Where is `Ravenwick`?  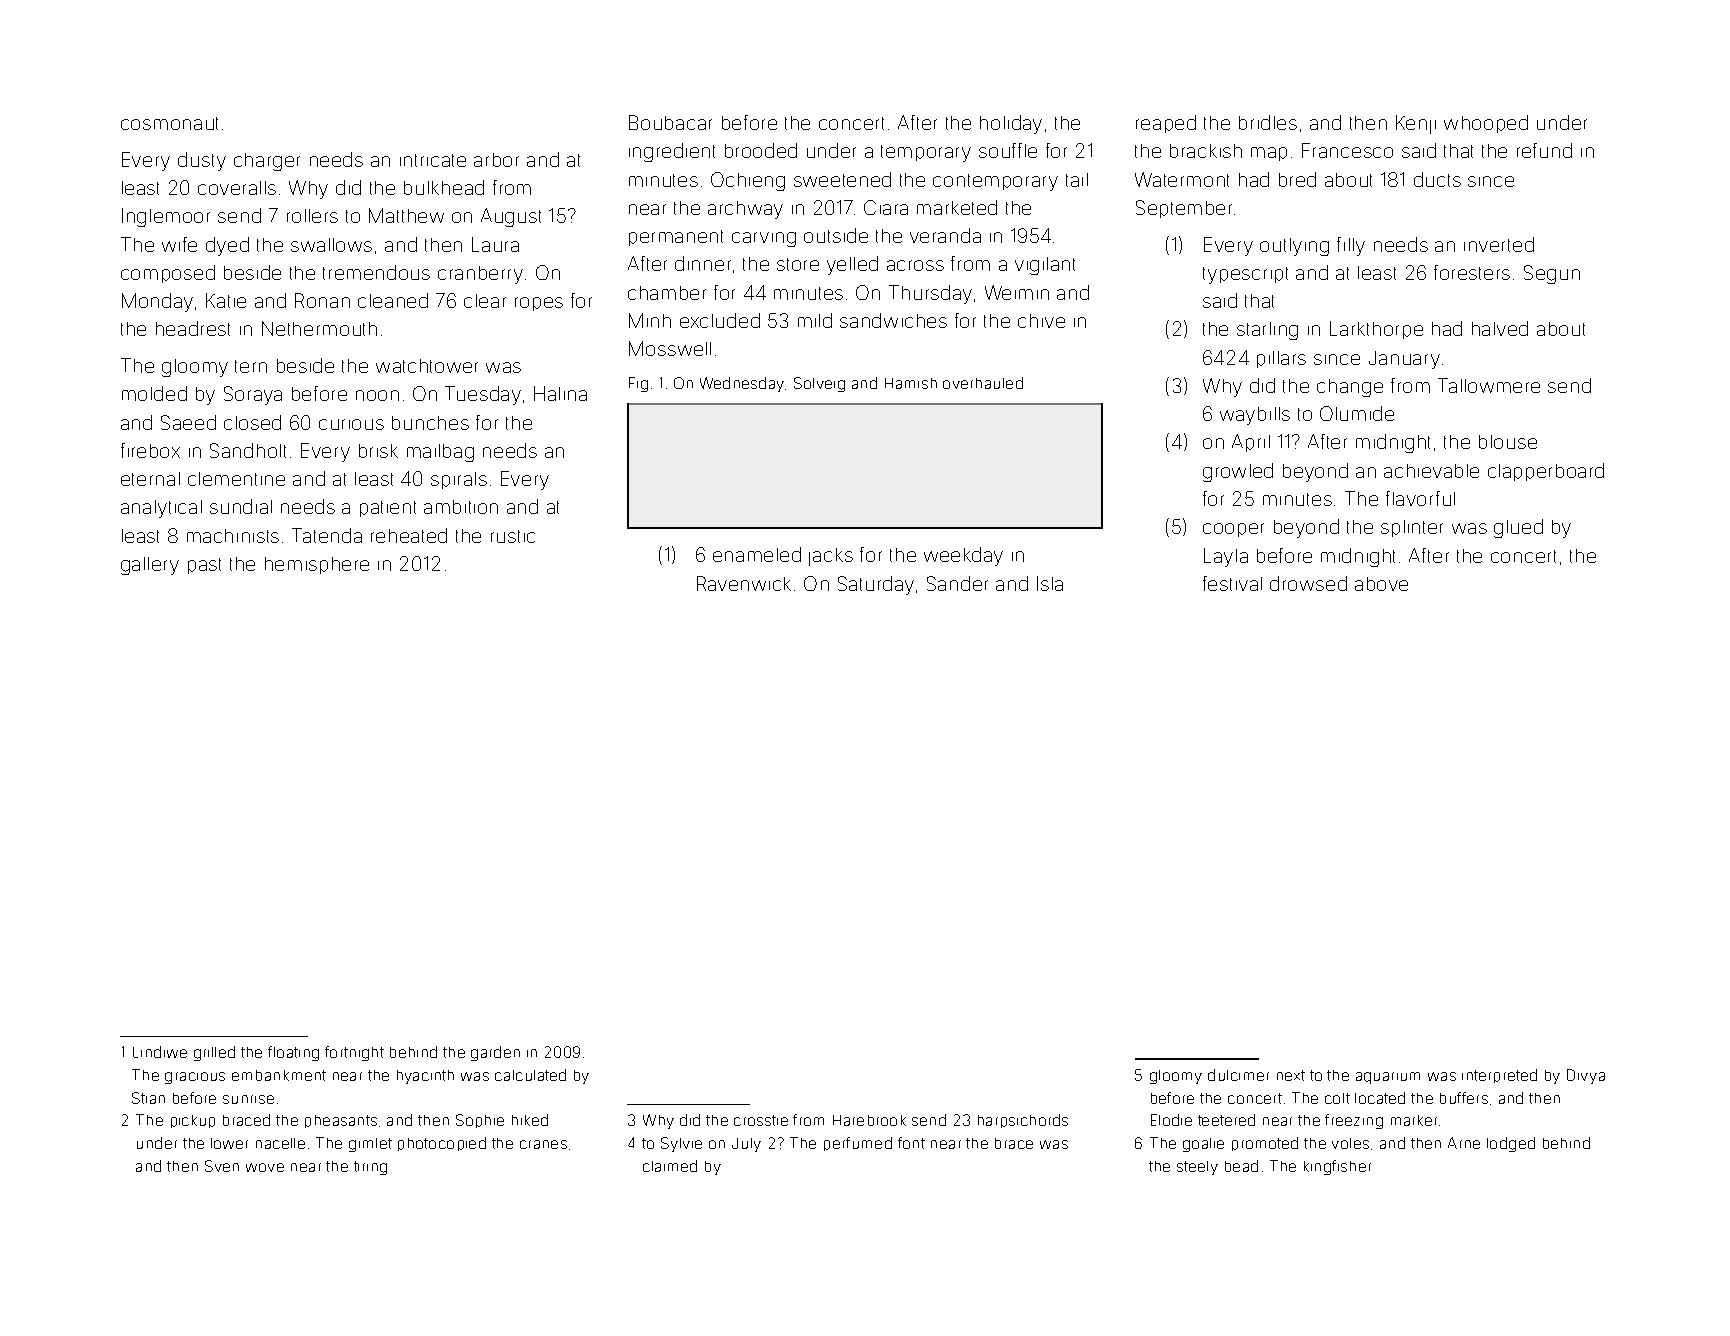
Ravenwick is located at coordinates (744, 583).
